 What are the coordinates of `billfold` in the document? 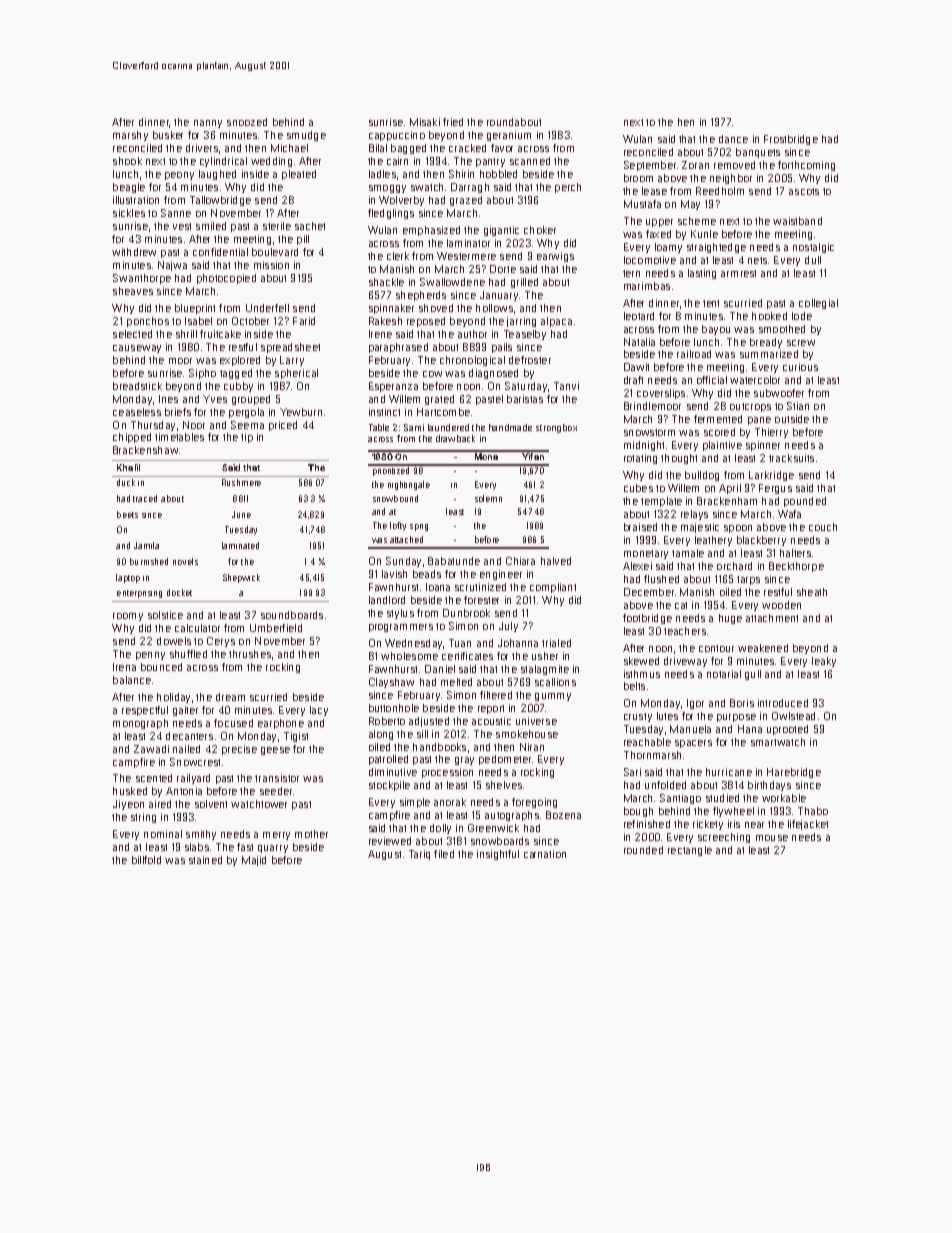 It's located at (146, 860).
